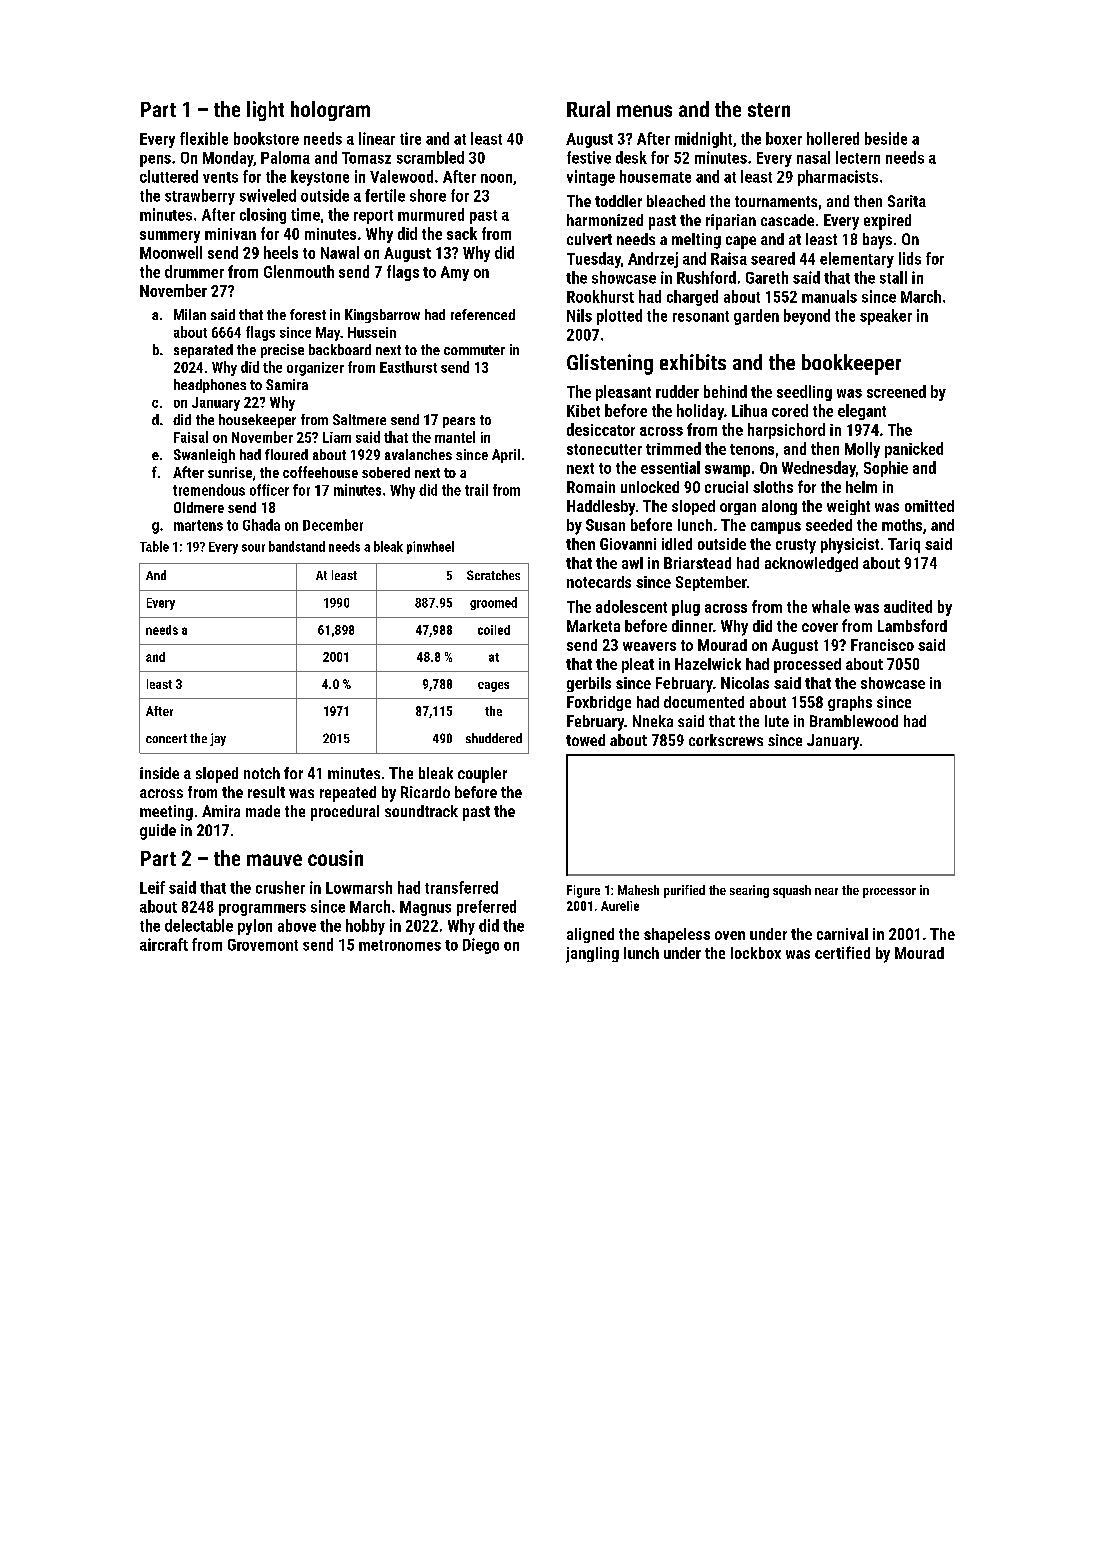 The image size is (1095, 1549). What do you see at coordinates (623, 393) in the screenshot?
I see `pleasant` at bounding box center [623, 393].
